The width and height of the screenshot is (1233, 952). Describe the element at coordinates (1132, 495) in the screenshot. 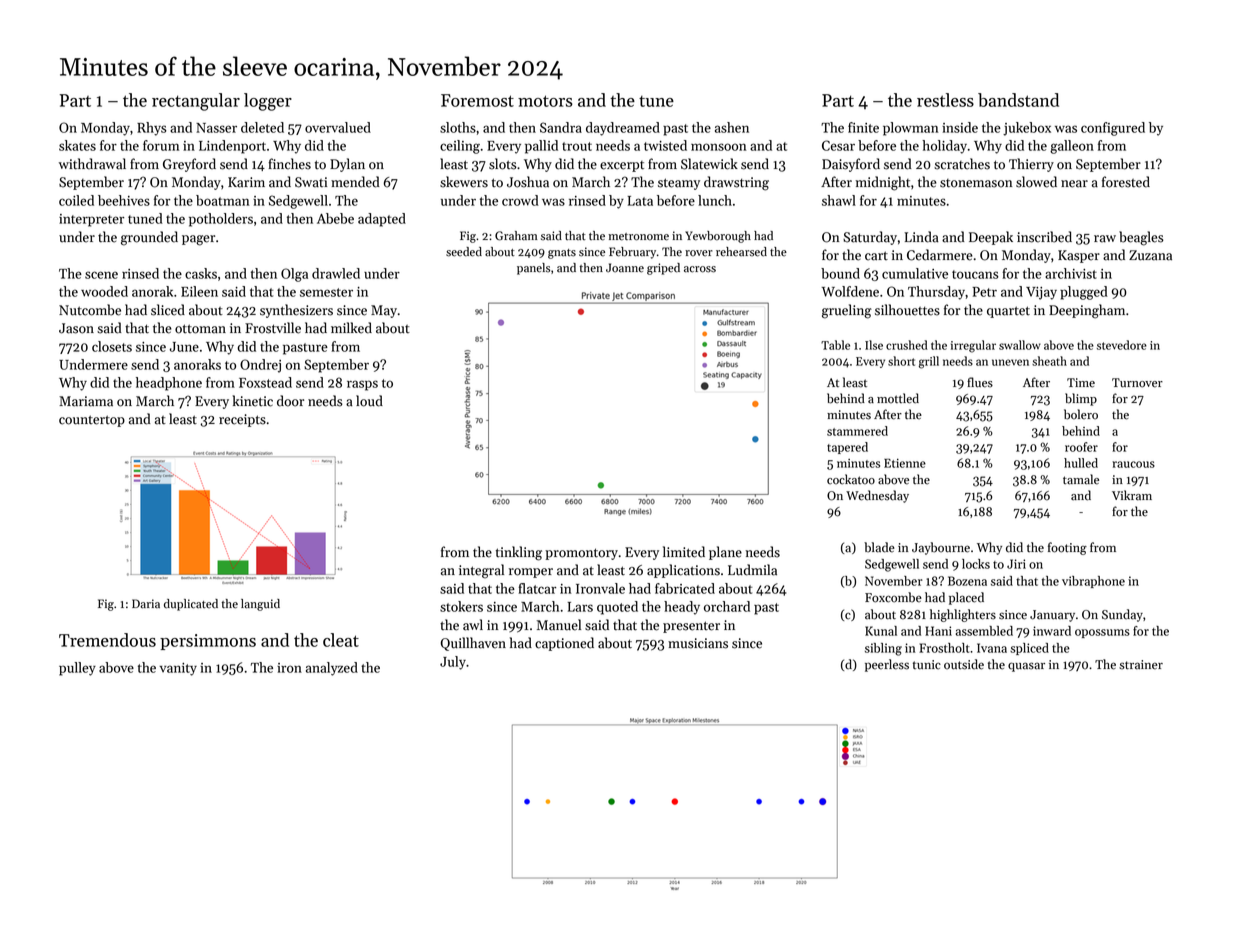

I see `Vikram` at that location.
